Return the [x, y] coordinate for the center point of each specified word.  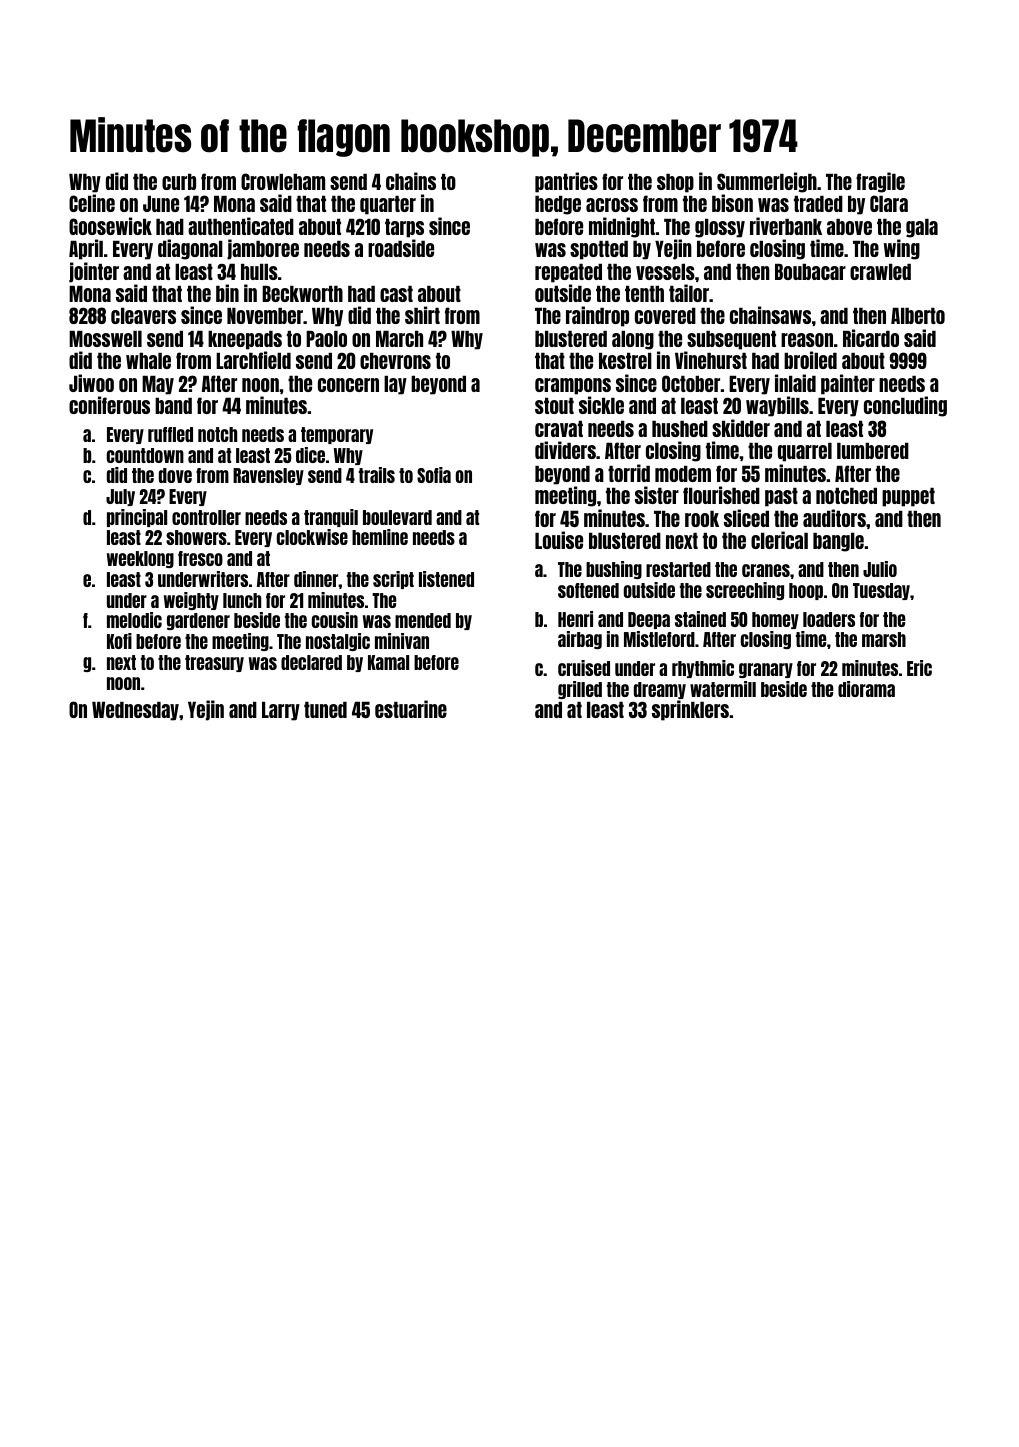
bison [732, 203]
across [612, 205]
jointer [94, 272]
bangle [838, 542]
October [691, 383]
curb [179, 182]
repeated [568, 273]
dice [310, 455]
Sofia [434, 475]
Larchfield [253, 360]
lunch [242, 600]
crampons [573, 386]
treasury [214, 663]
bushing [614, 570]
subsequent [731, 340]
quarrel [805, 452]
